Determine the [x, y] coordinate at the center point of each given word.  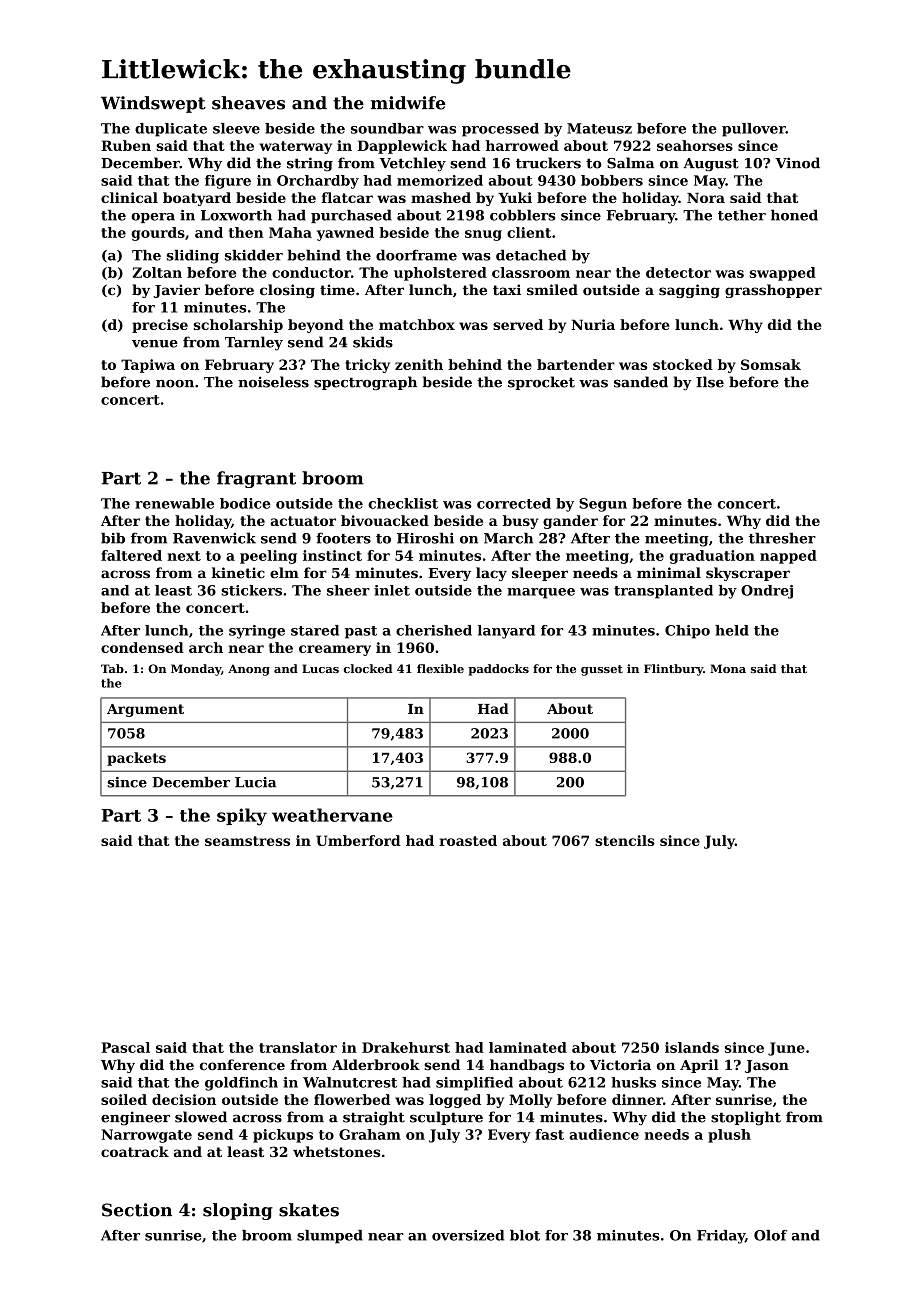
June [786, 1049]
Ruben [126, 145]
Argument [145, 710]
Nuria [593, 324]
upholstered [440, 274]
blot [525, 1235]
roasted [468, 840]
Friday [721, 1237]
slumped [330, 1237]
